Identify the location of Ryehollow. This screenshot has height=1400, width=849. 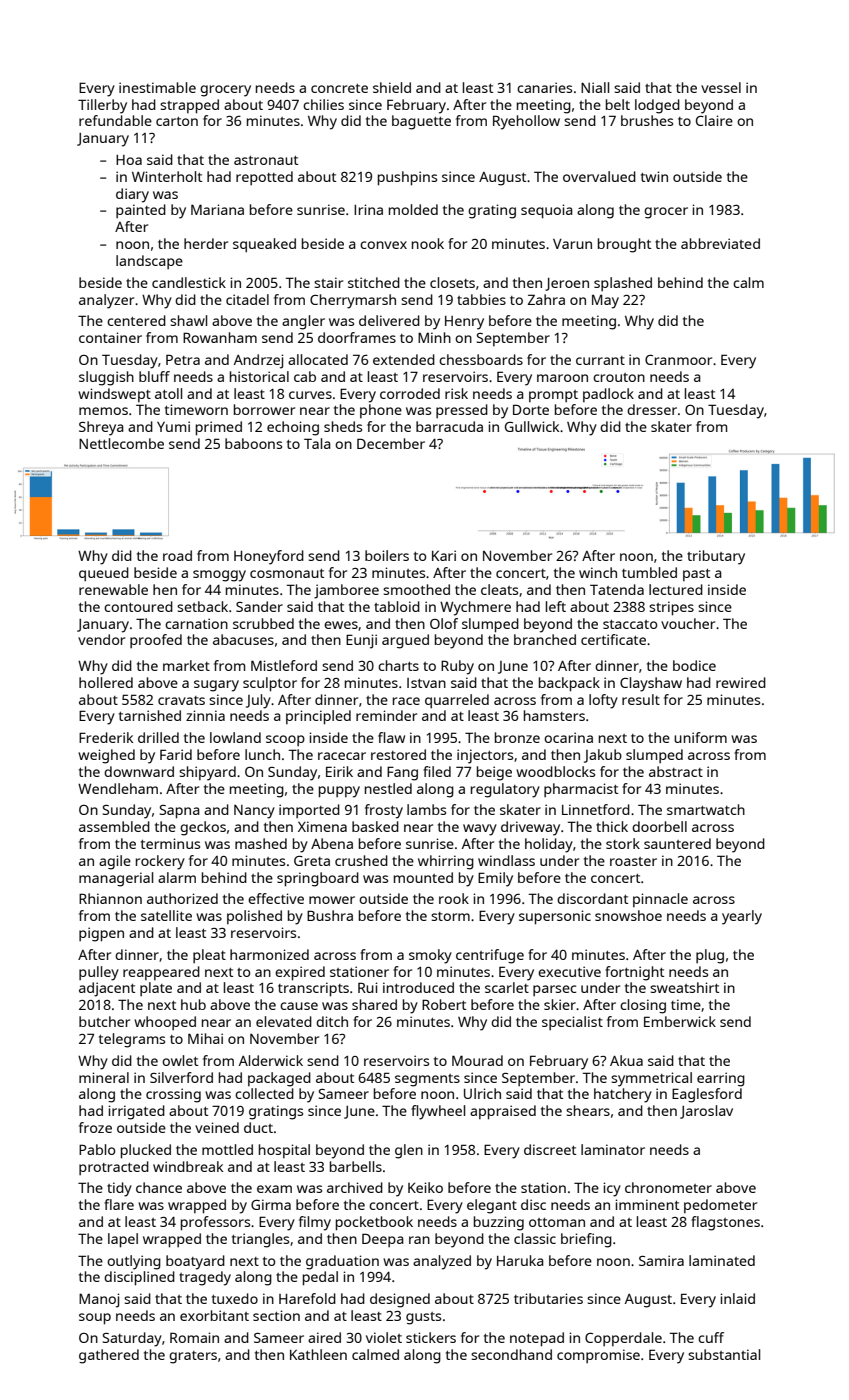
(526, 122).
